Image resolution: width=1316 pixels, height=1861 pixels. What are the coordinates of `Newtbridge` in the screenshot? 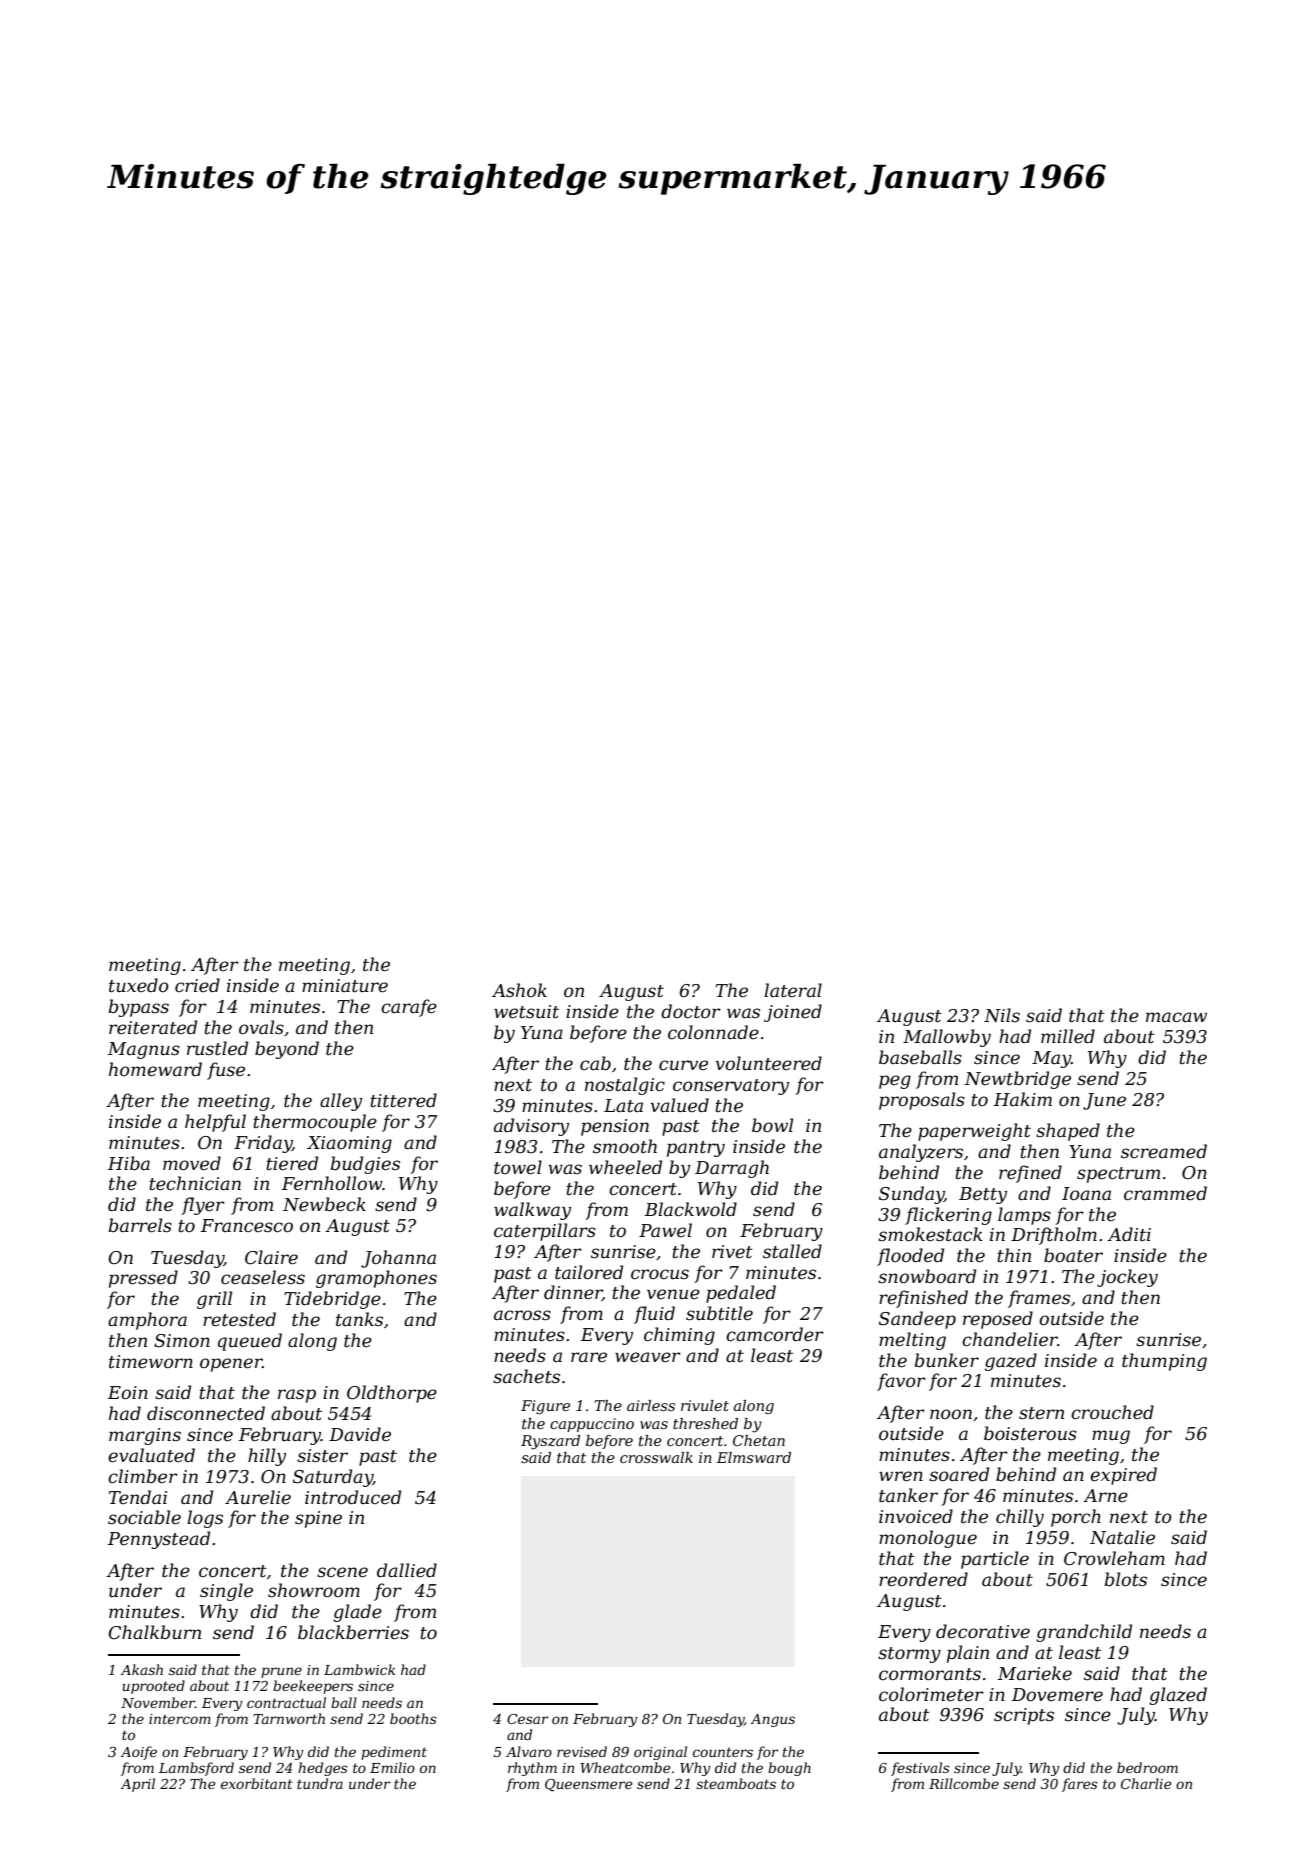 It's located at (1017, 1080).
